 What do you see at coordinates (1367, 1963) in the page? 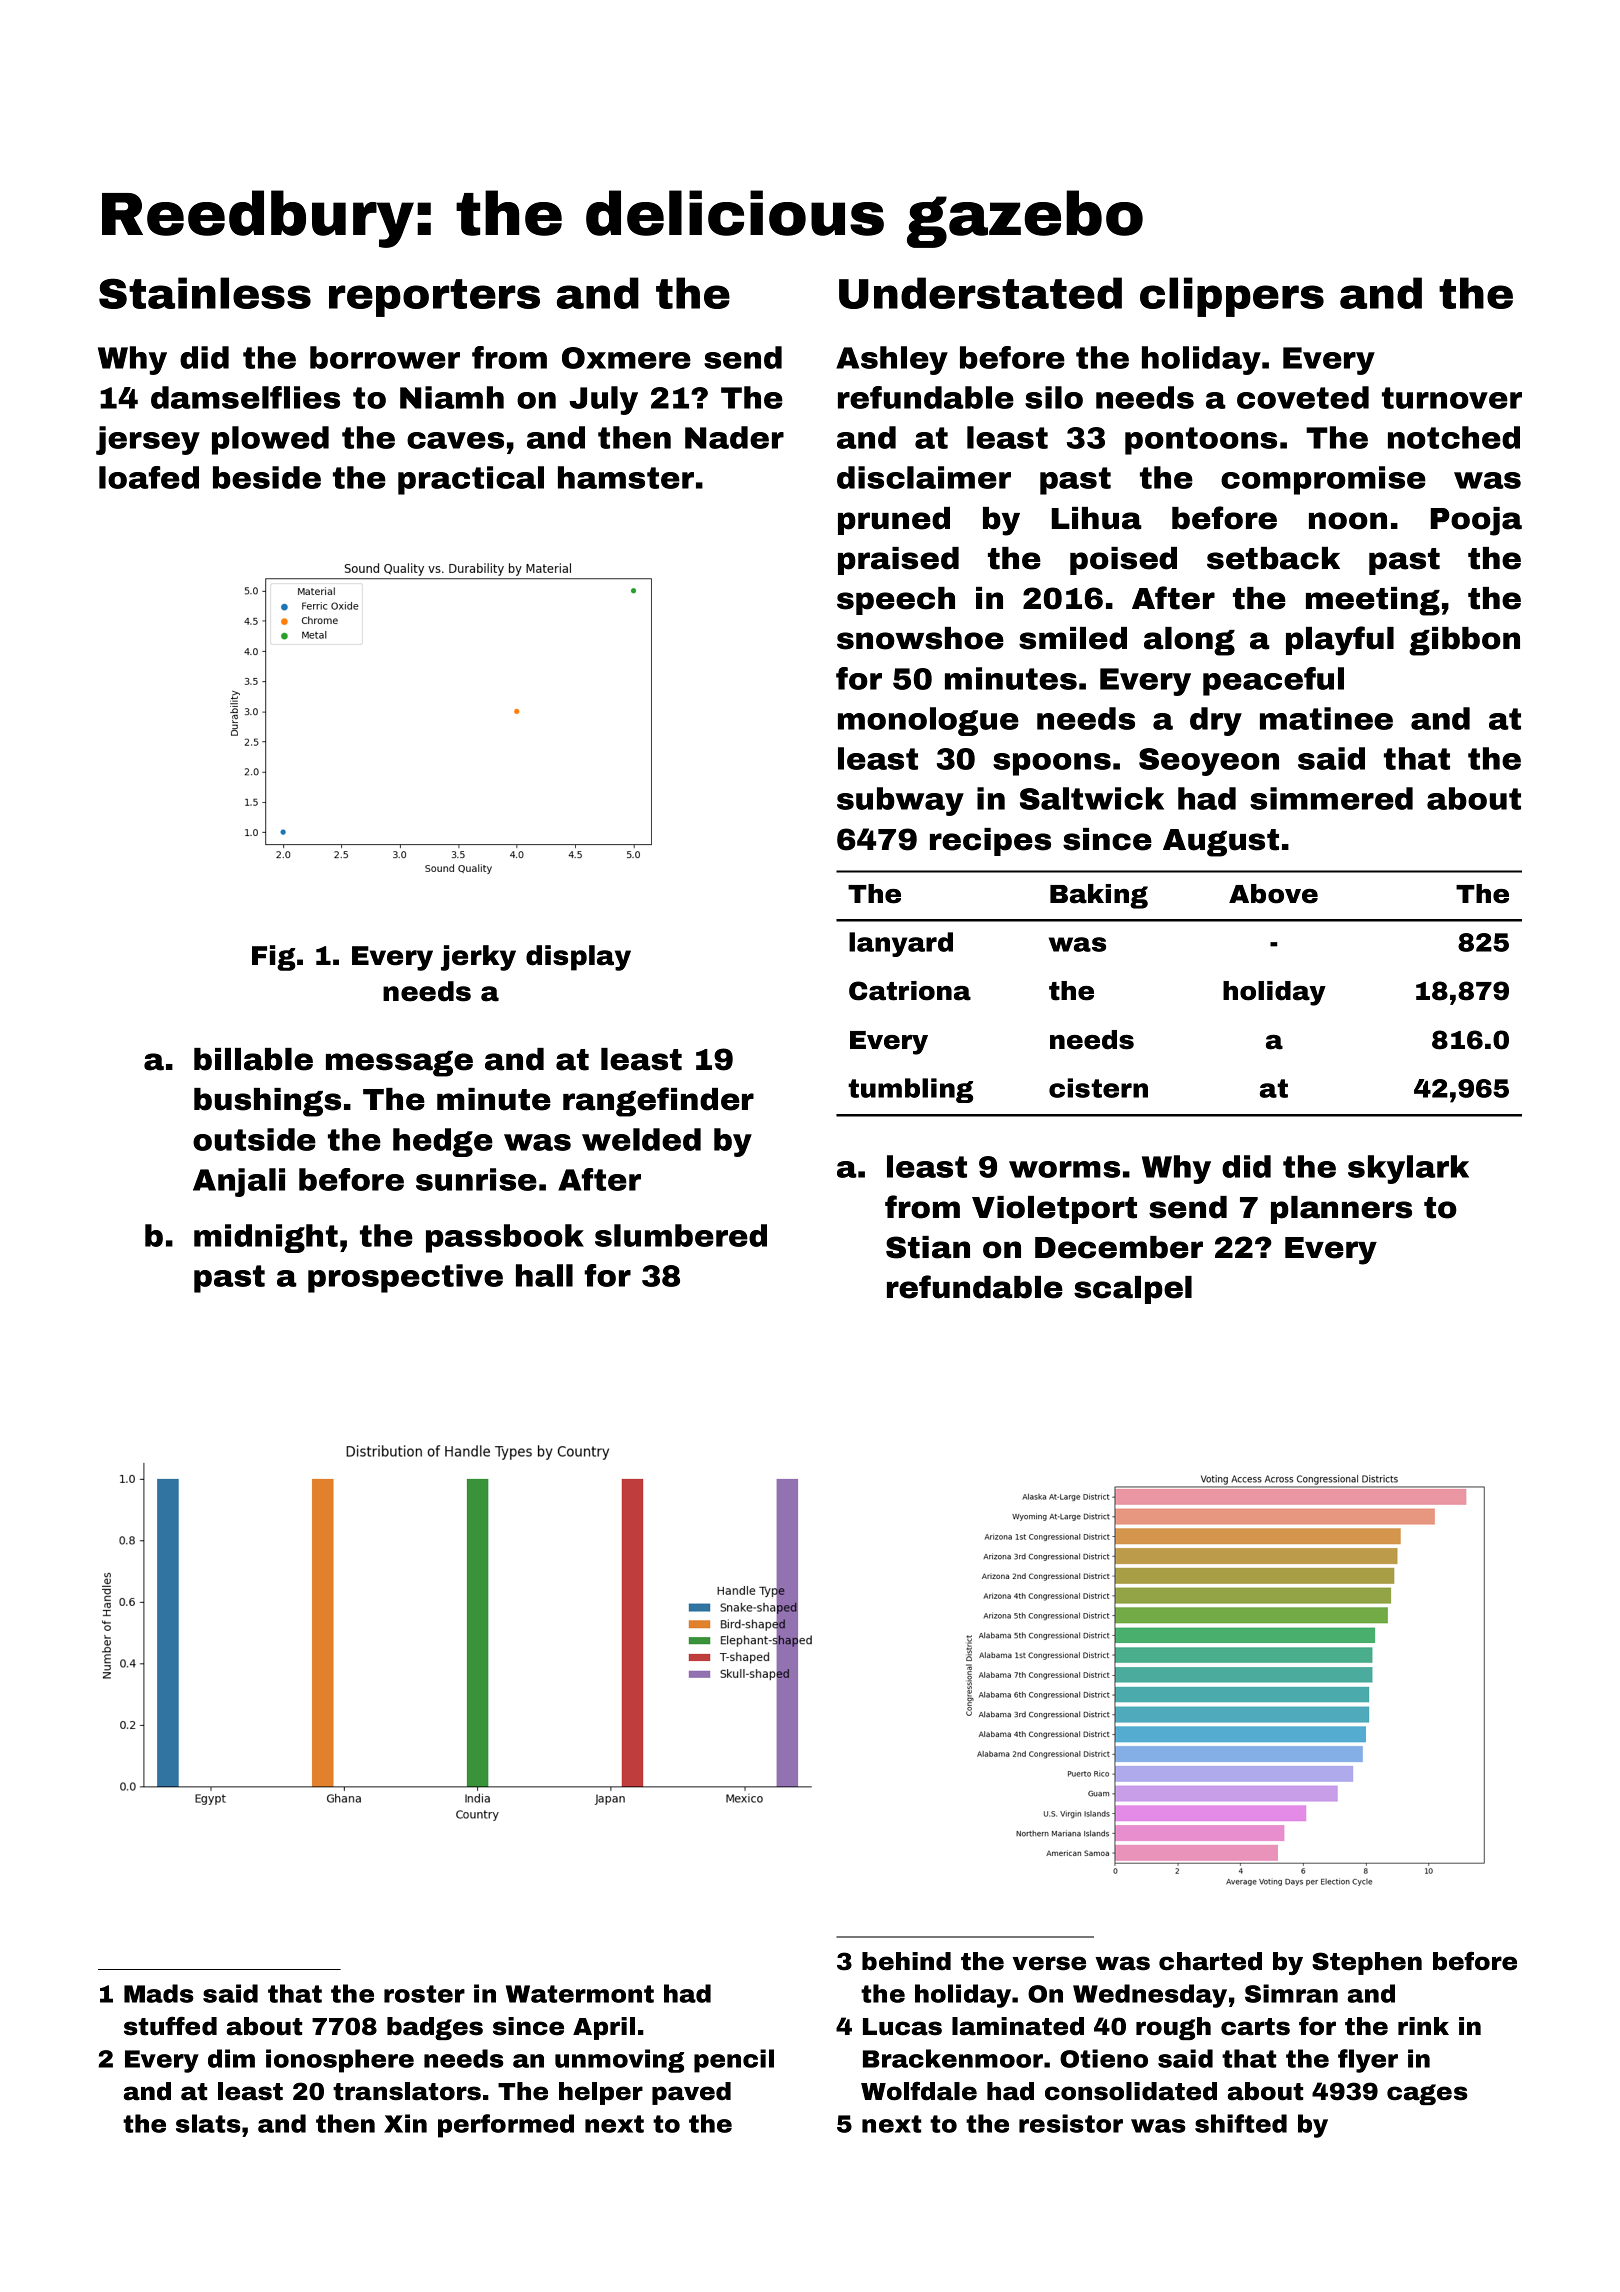
I see `Stephen` at bounding box center [1367, 1963].
